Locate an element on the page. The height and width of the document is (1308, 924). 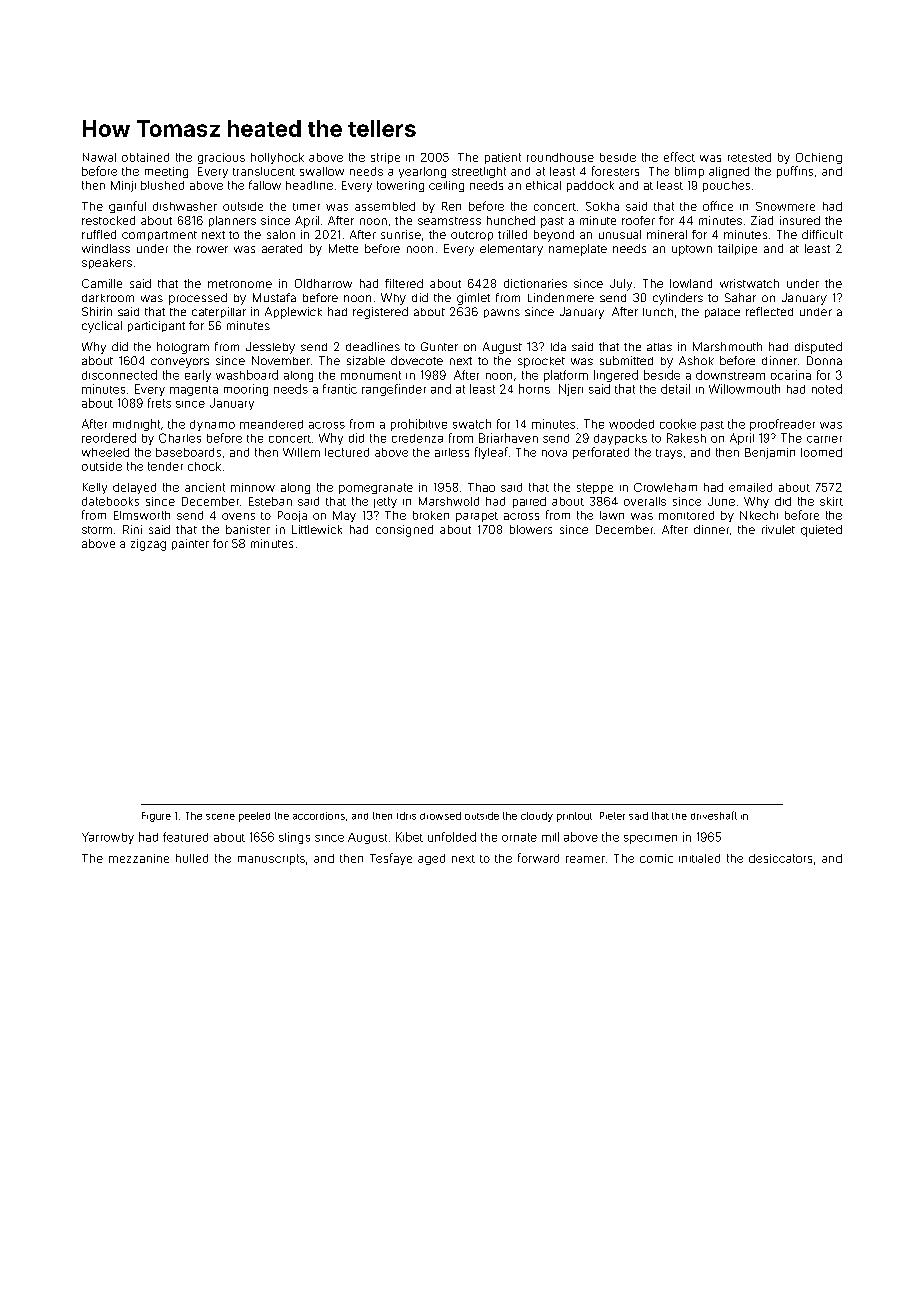
aged is located at coordinates (431, 859).
